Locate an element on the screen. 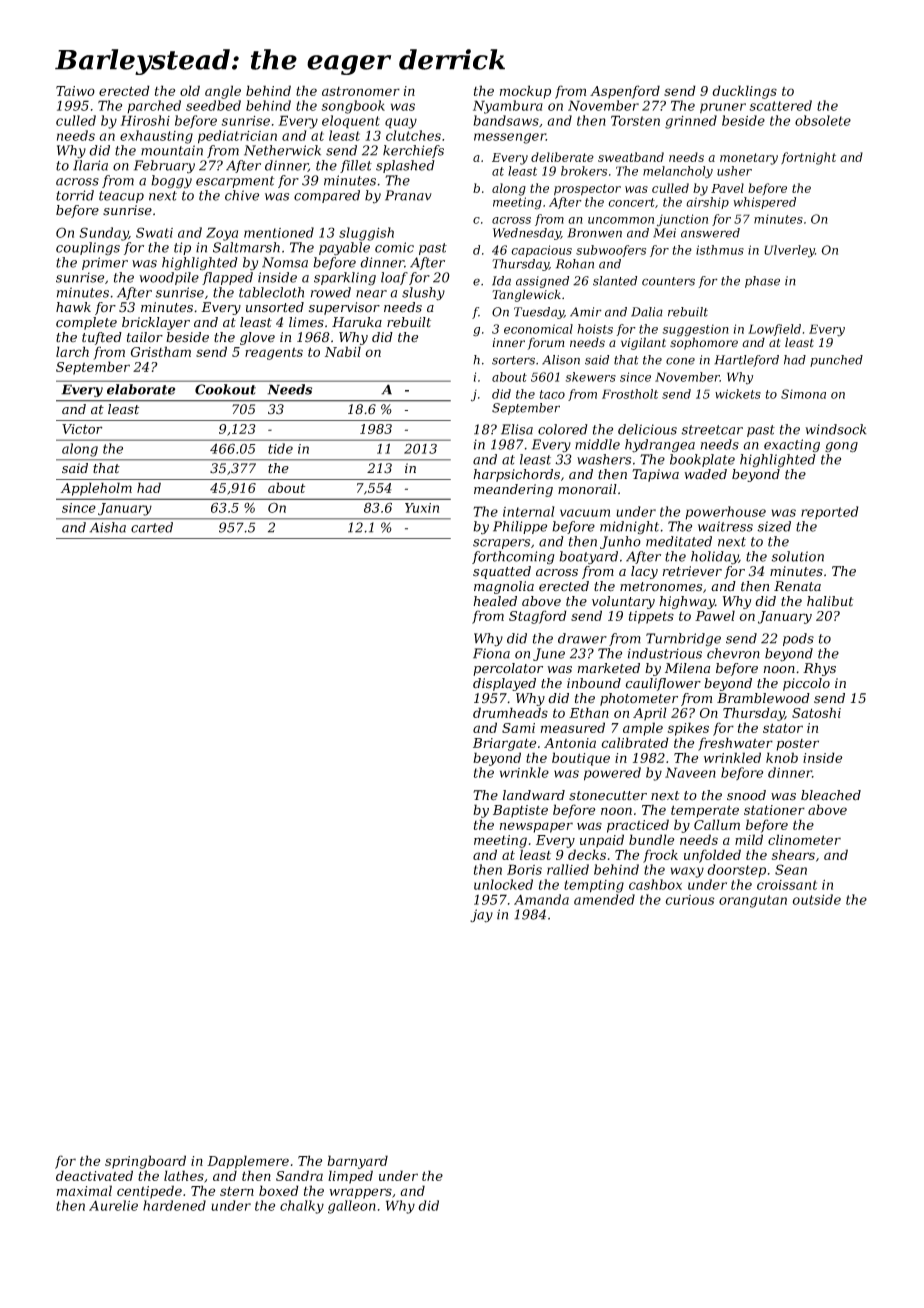  bleached is located at coordinates (831, 795).
